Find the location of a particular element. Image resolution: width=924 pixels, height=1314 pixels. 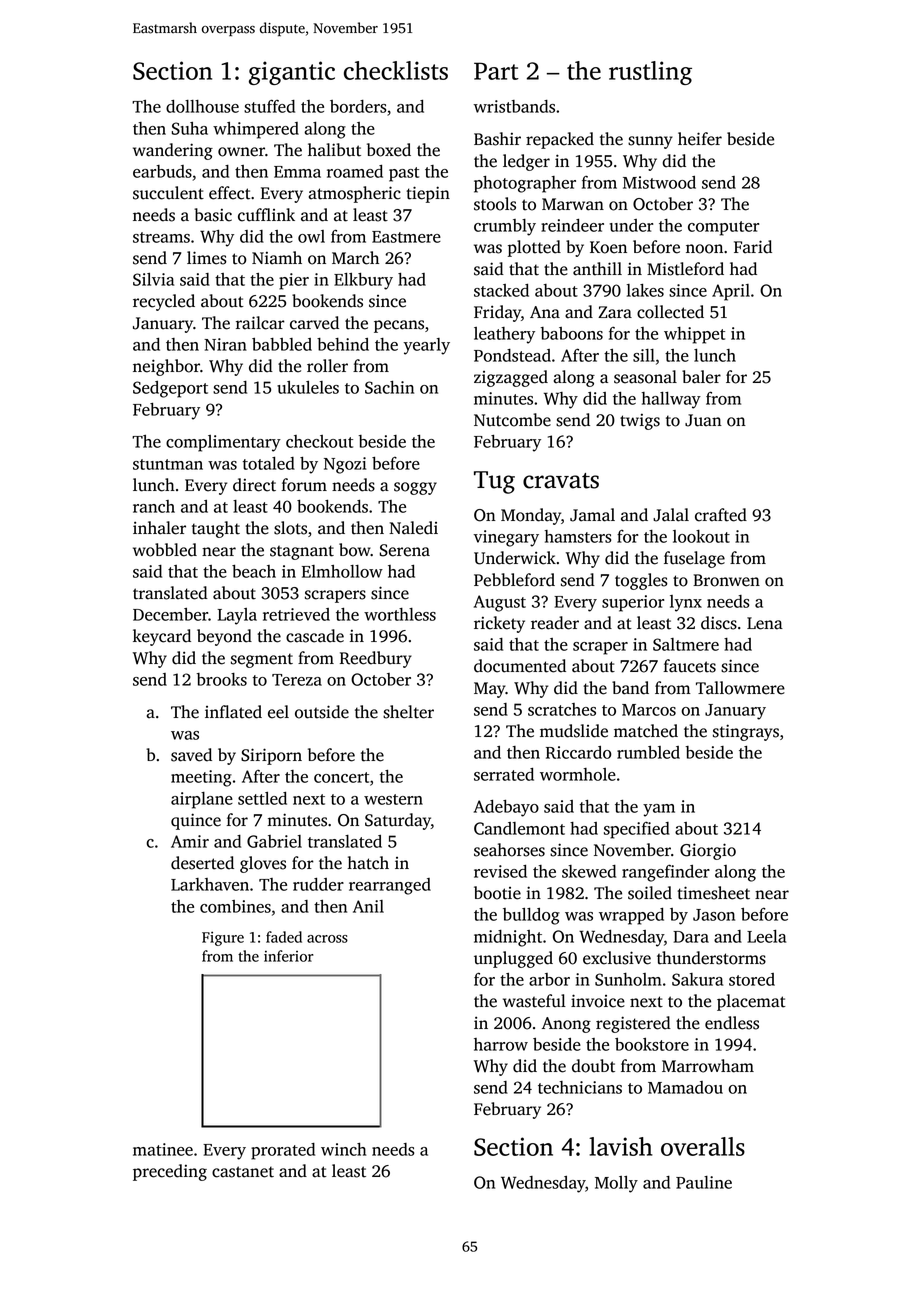

gigantic is located at coordinates (292, 73).
